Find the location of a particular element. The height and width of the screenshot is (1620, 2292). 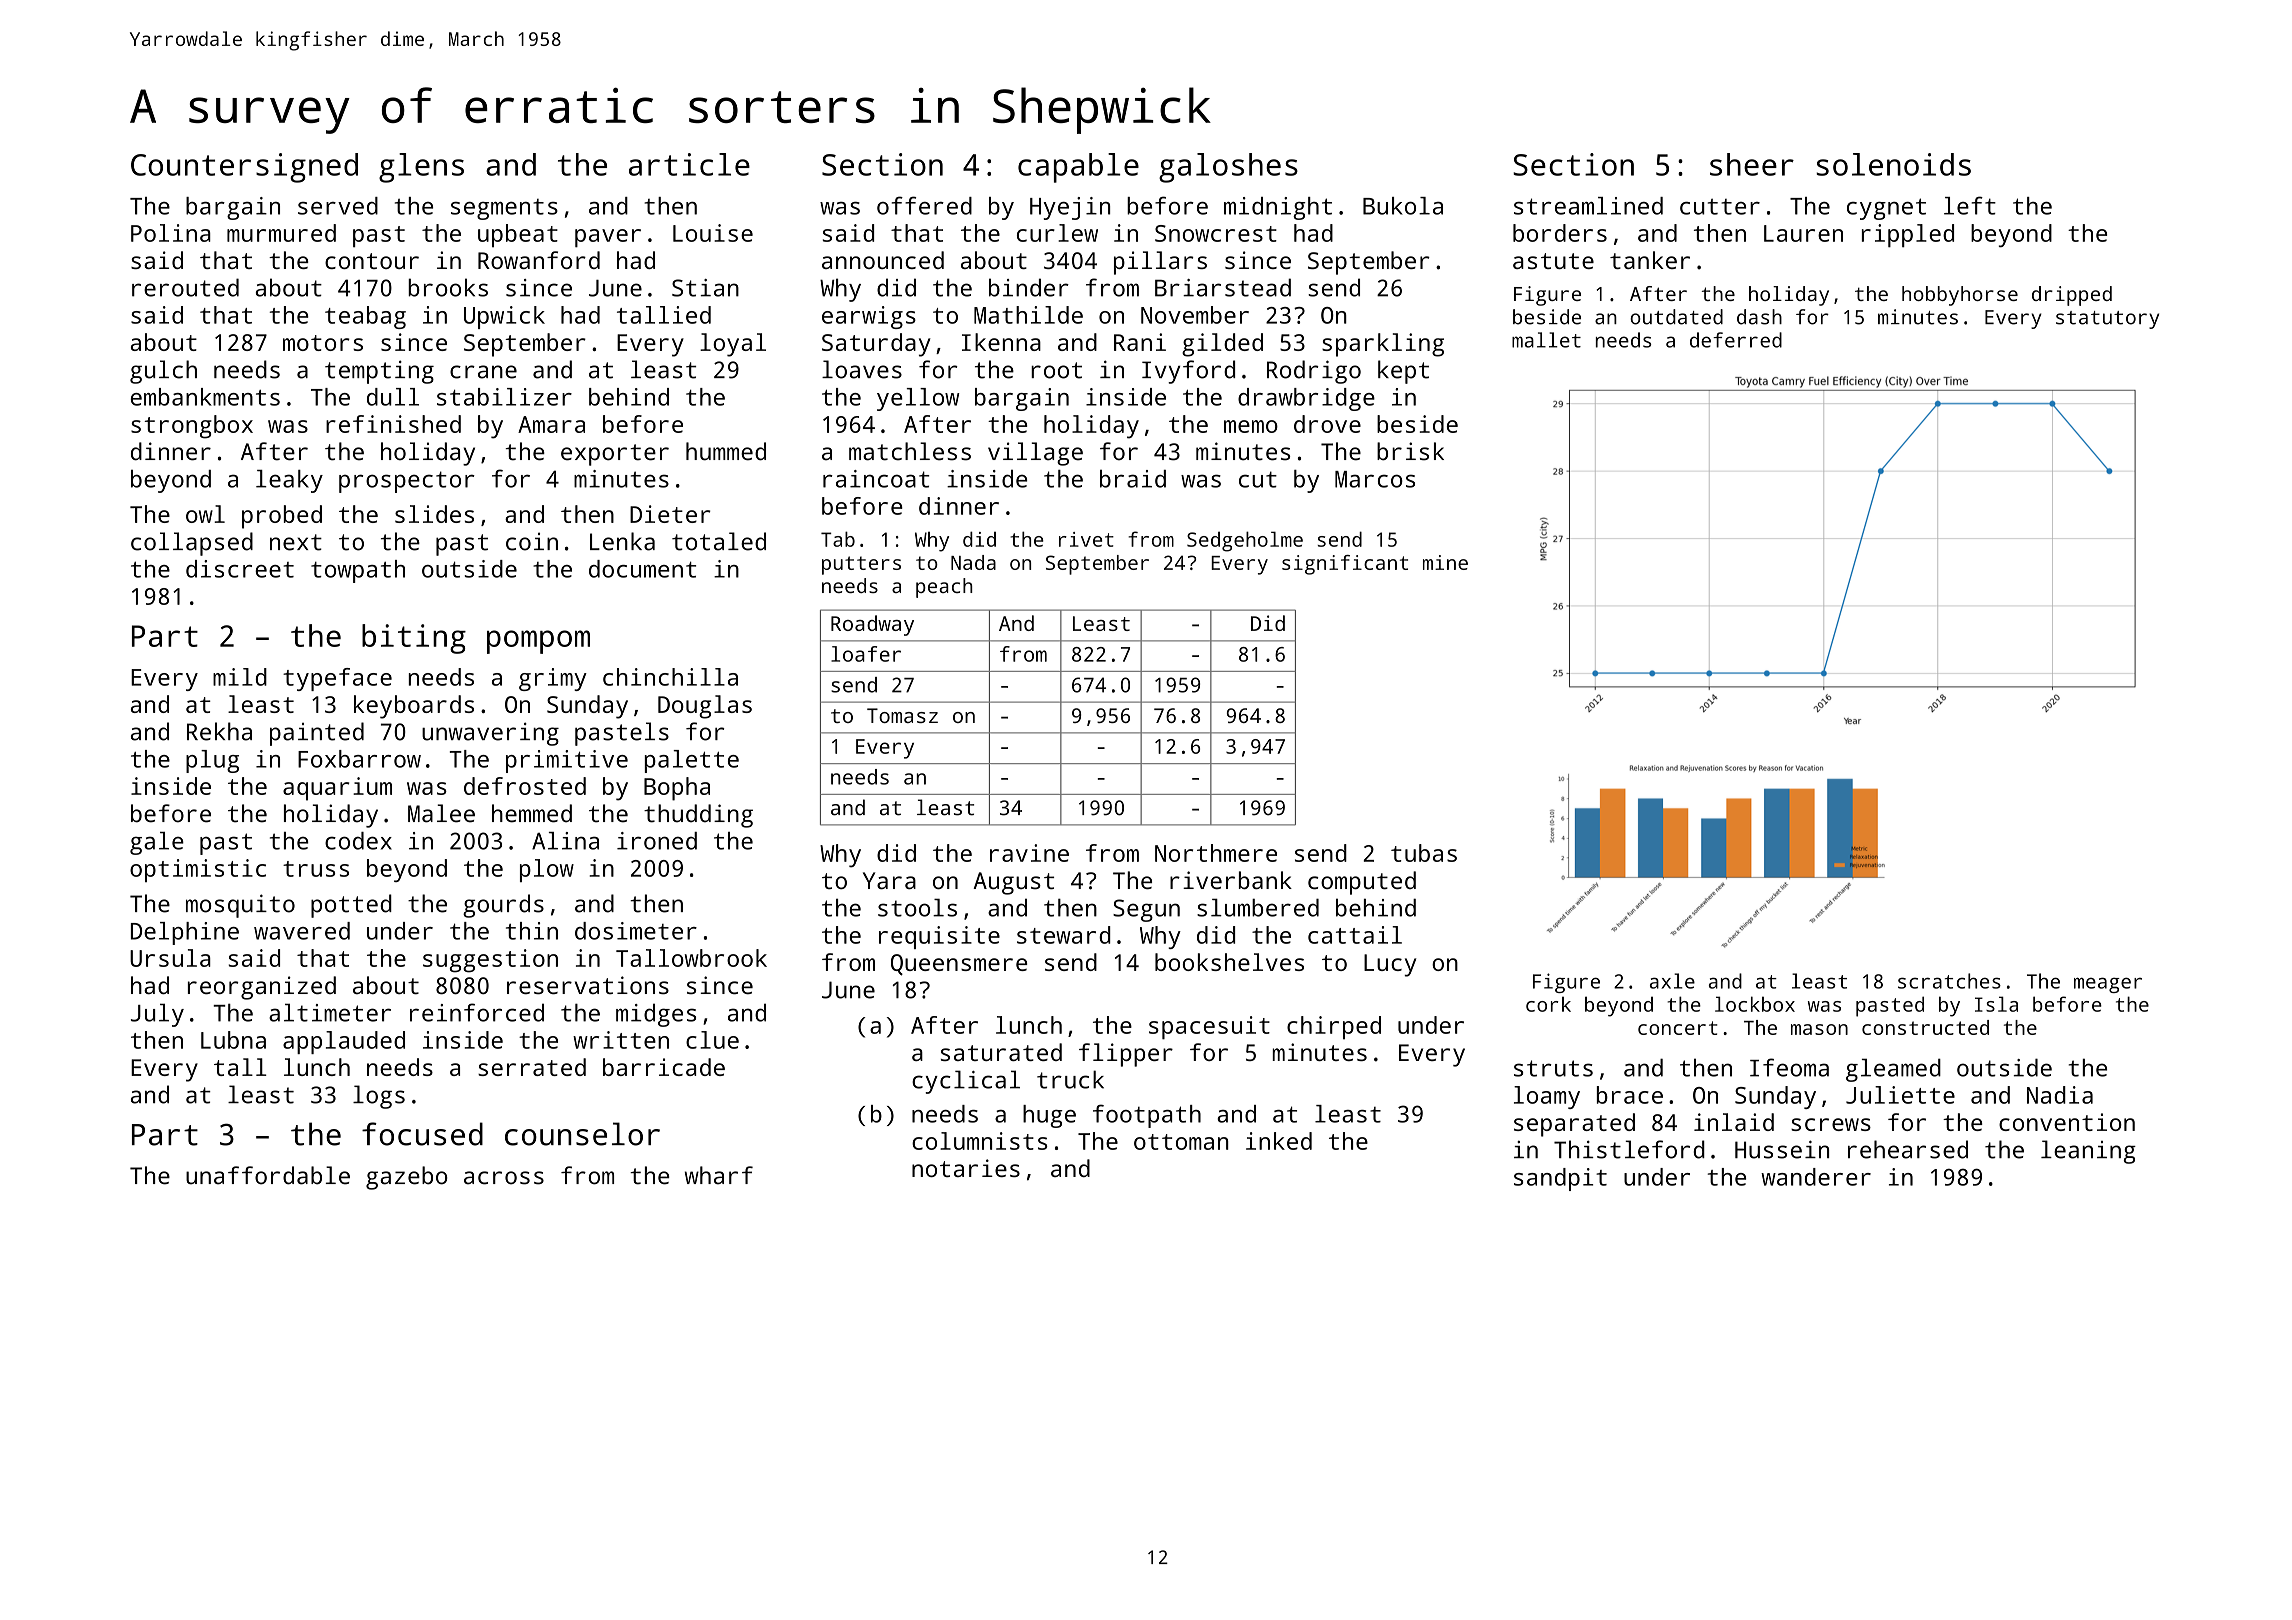

ravine is located at coordinates (1029, 853).
